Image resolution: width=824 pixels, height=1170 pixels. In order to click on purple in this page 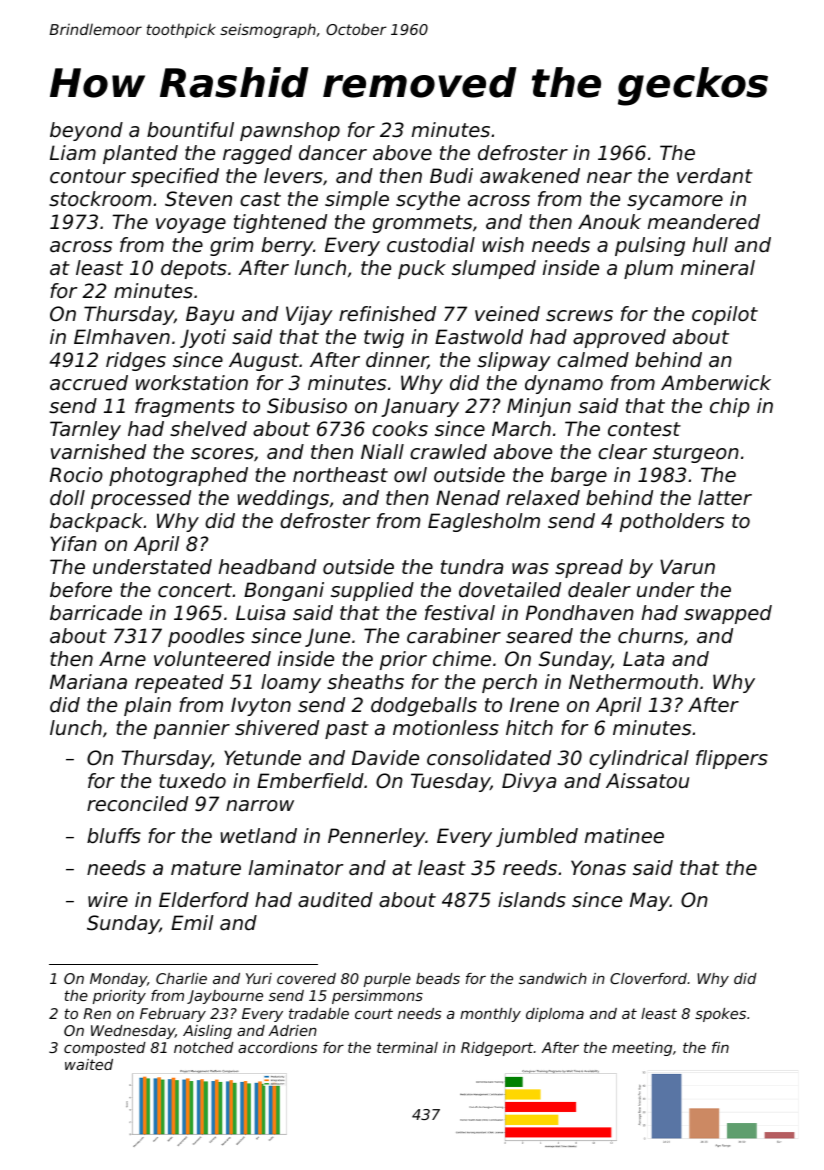, I will do `click(387, 980)`.
